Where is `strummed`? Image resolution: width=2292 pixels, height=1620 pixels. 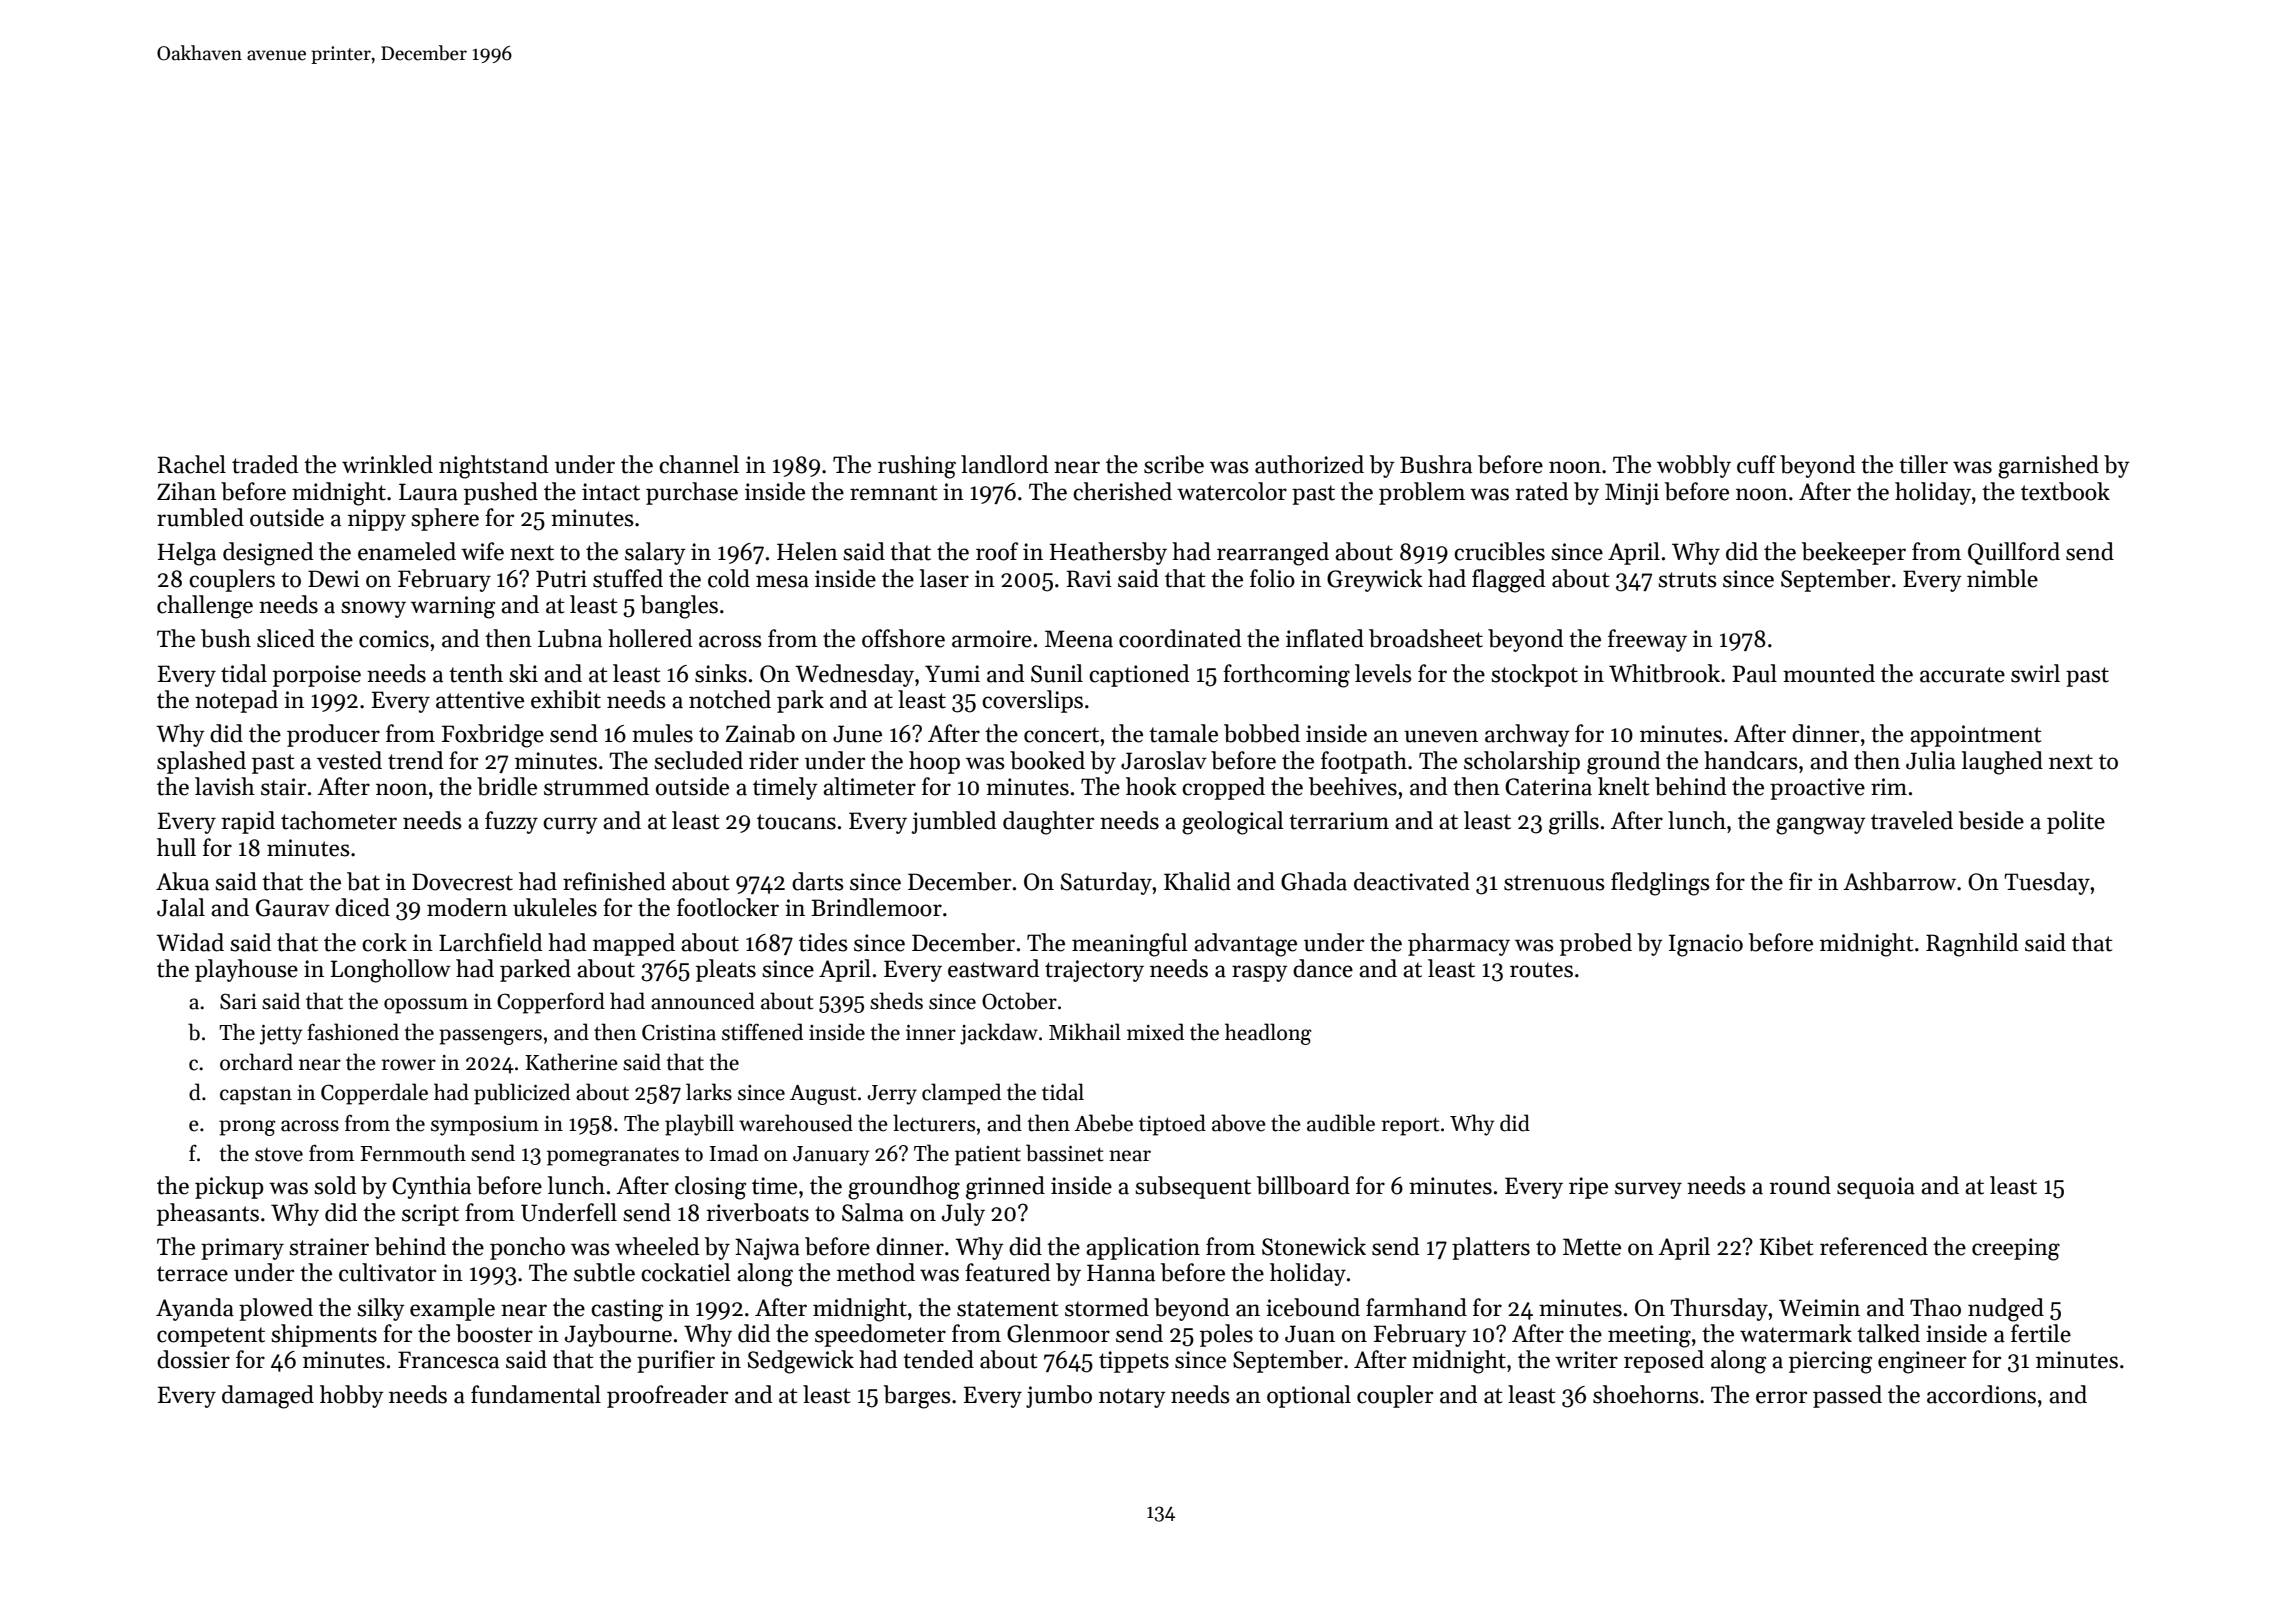
strummed is located at coordinates (596, 786).
